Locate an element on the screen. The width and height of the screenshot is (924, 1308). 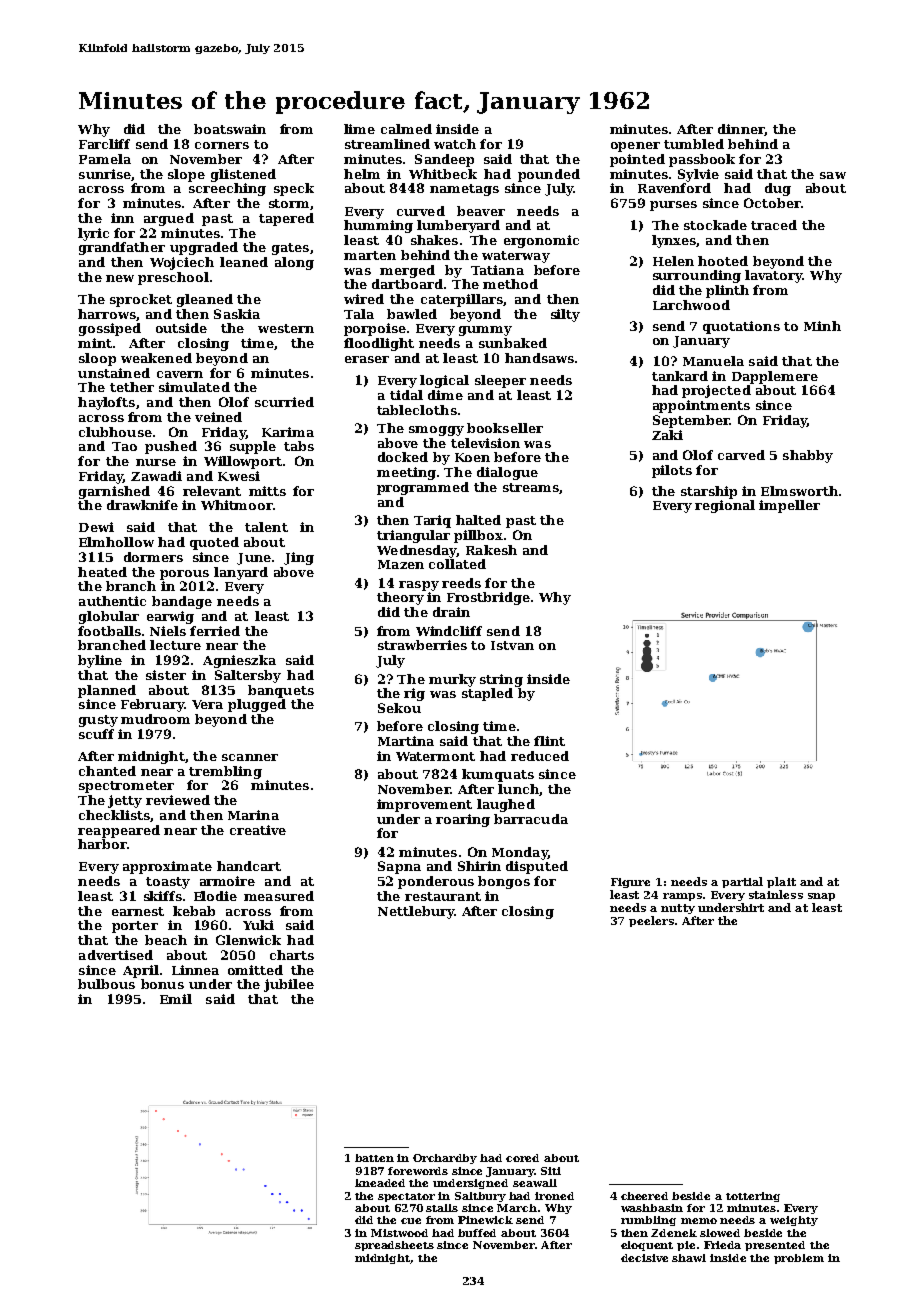
bongos is located at coordinates (504, 882).
